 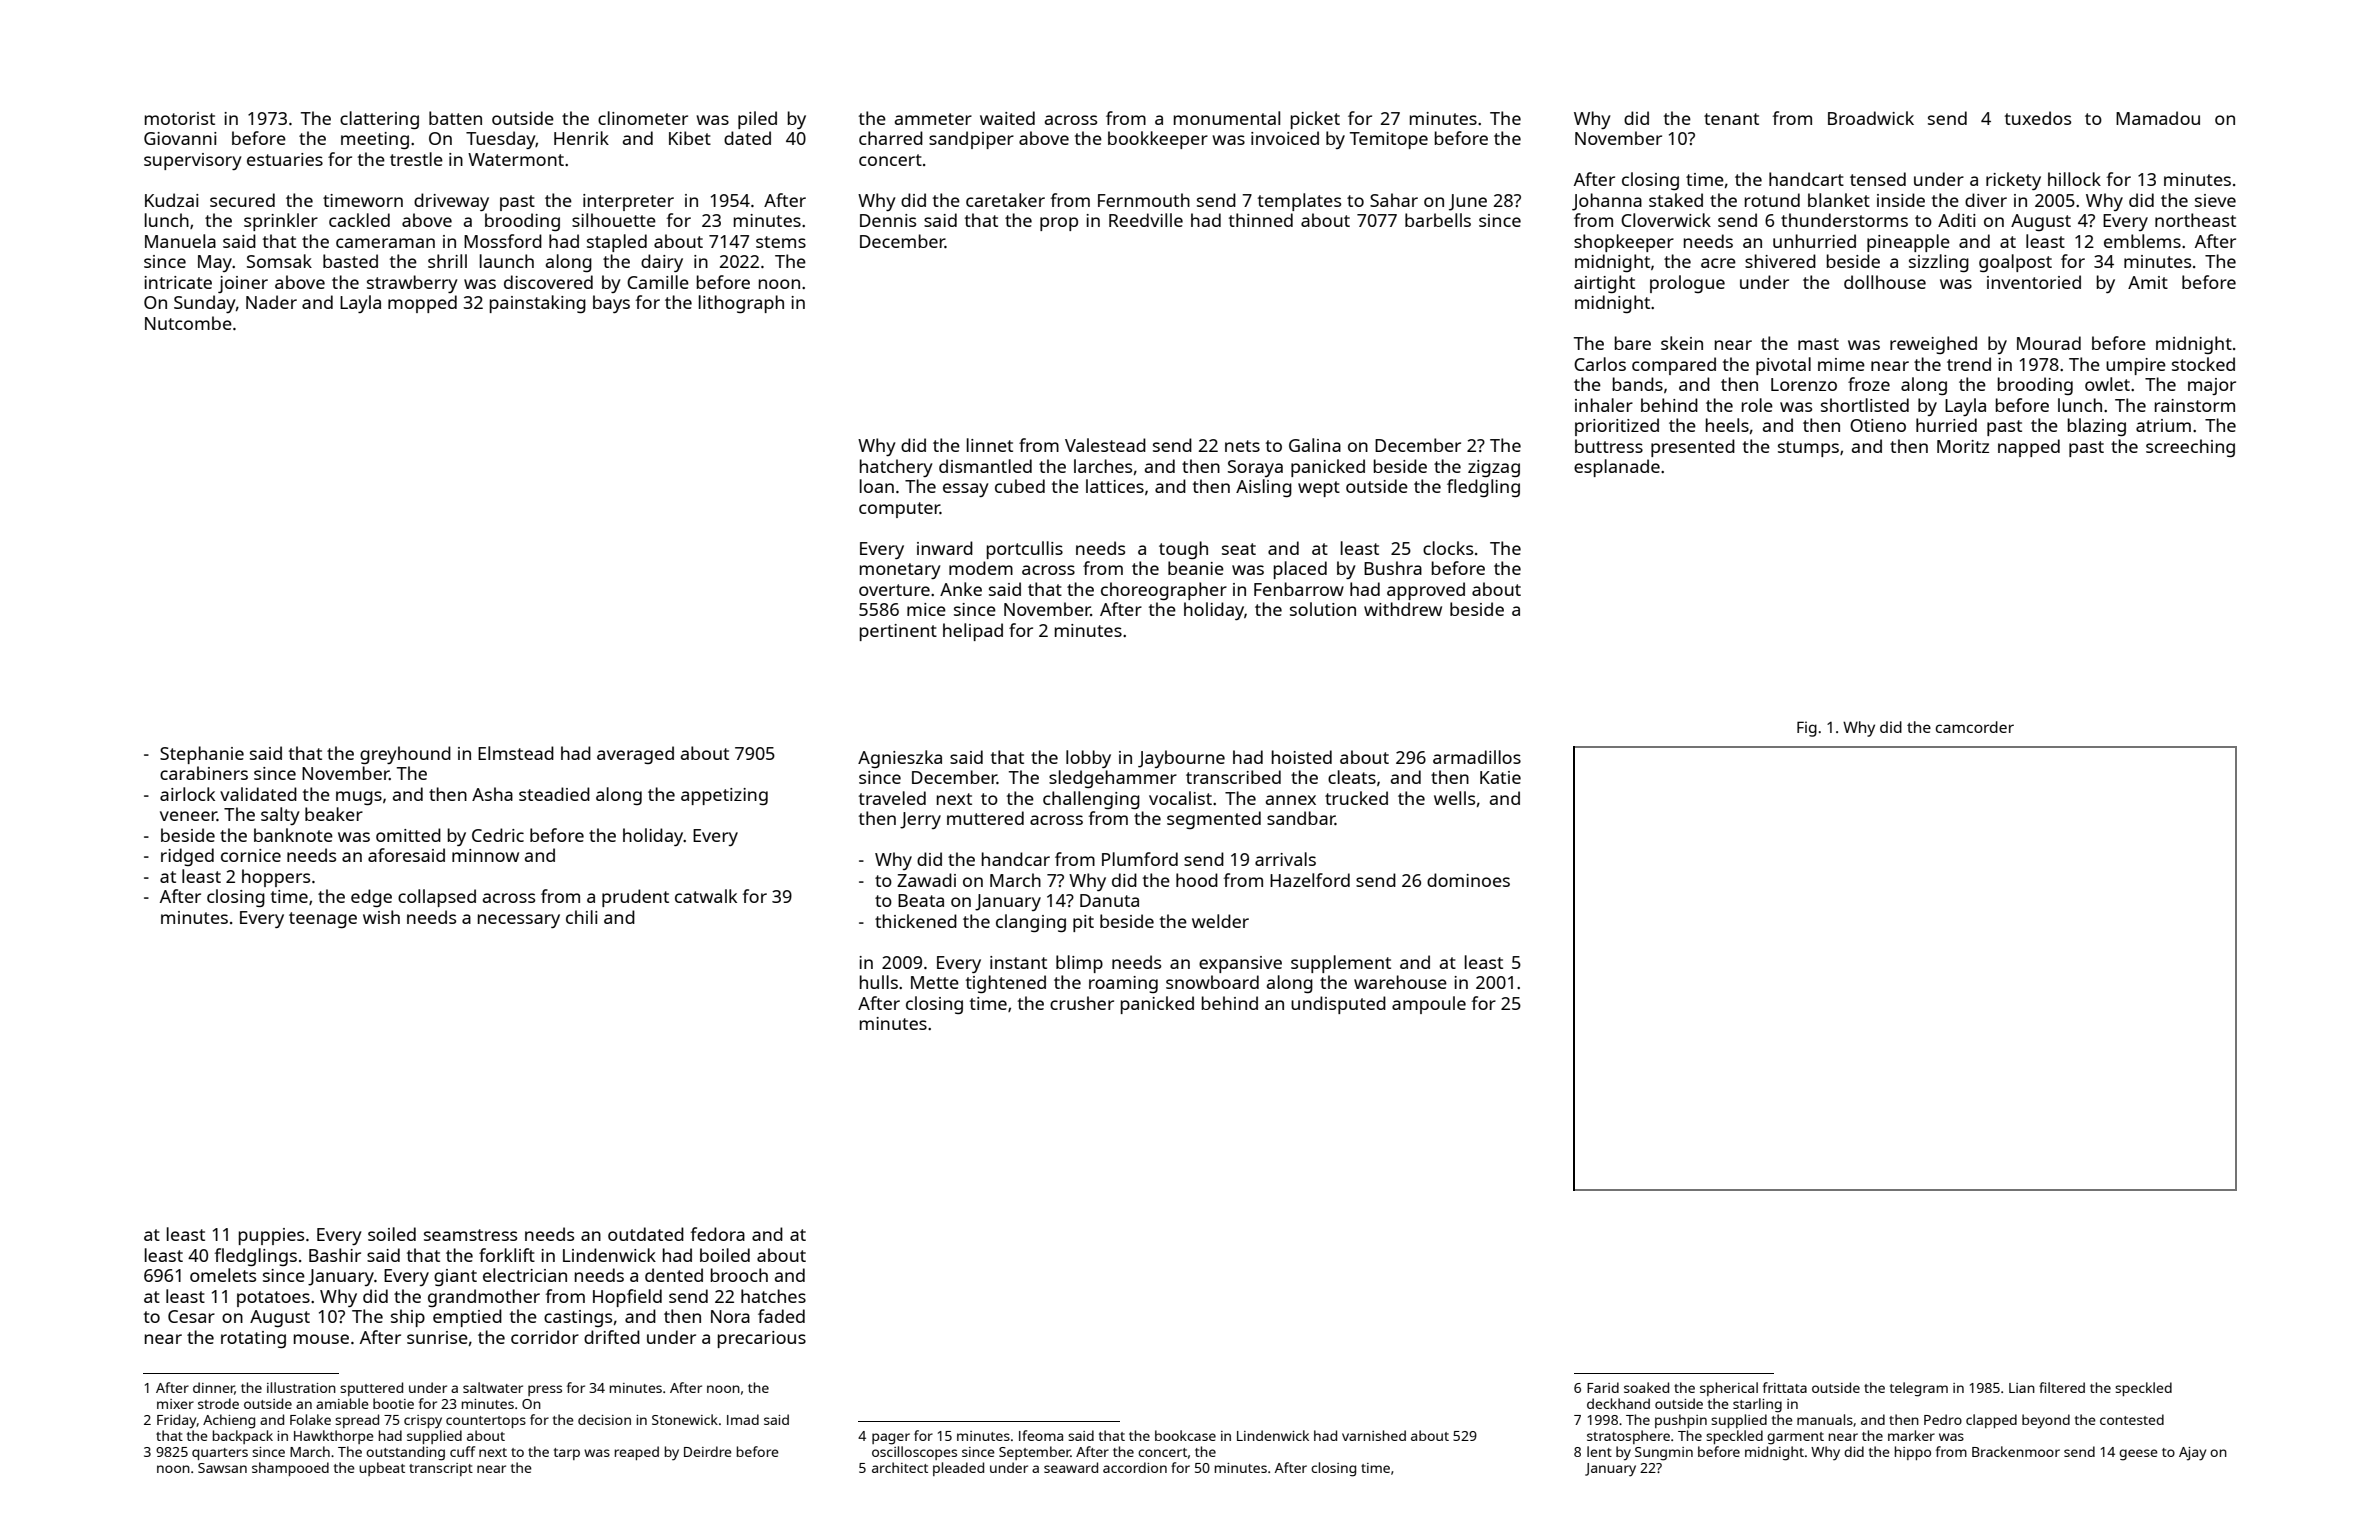 I want to click on tenant, so click(x=1731, y=119).
